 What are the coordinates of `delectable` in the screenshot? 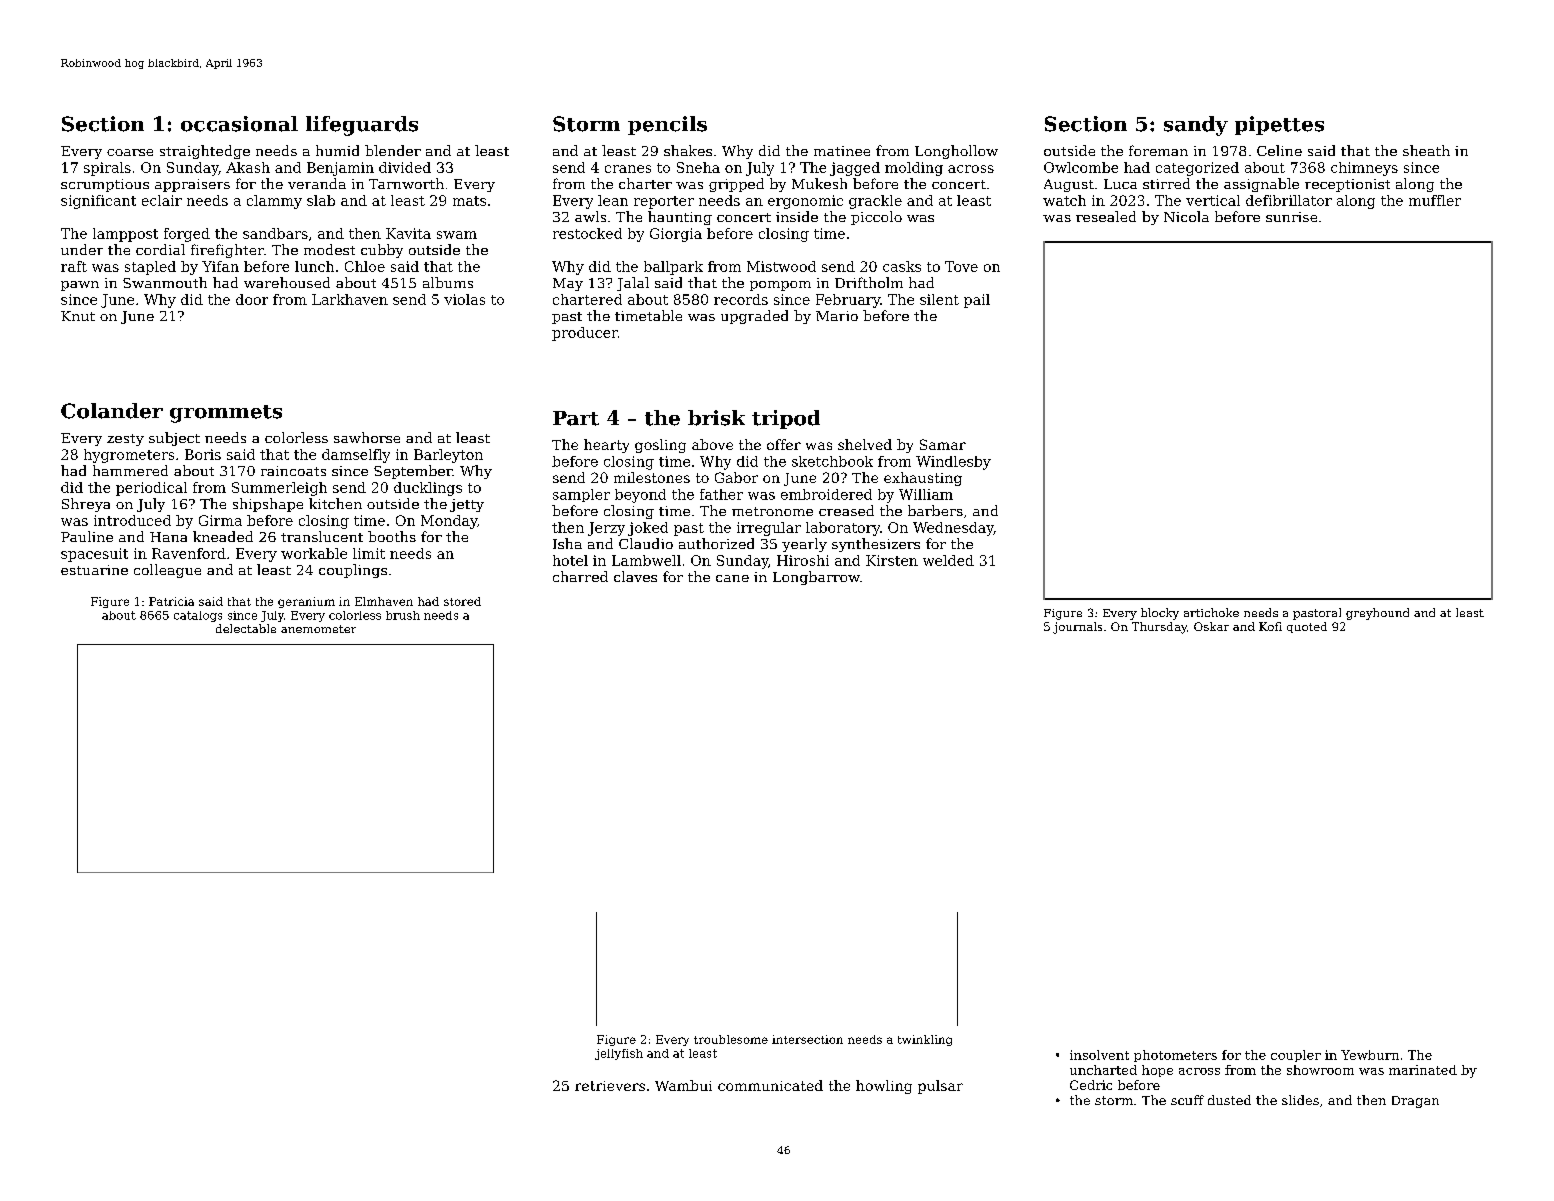 It's located at (246, 628).
